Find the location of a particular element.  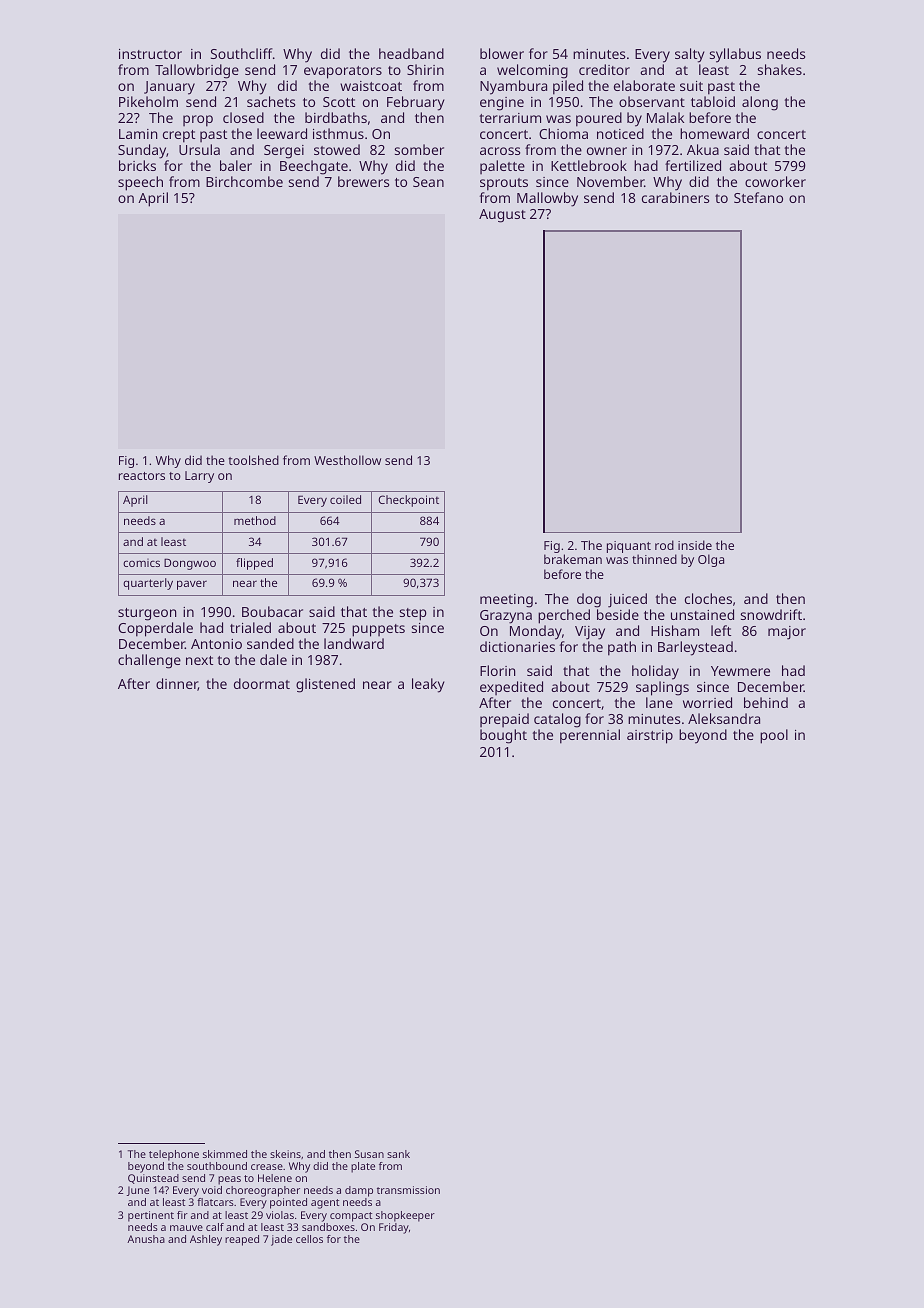

blower is located at coordinates (502, 53).
